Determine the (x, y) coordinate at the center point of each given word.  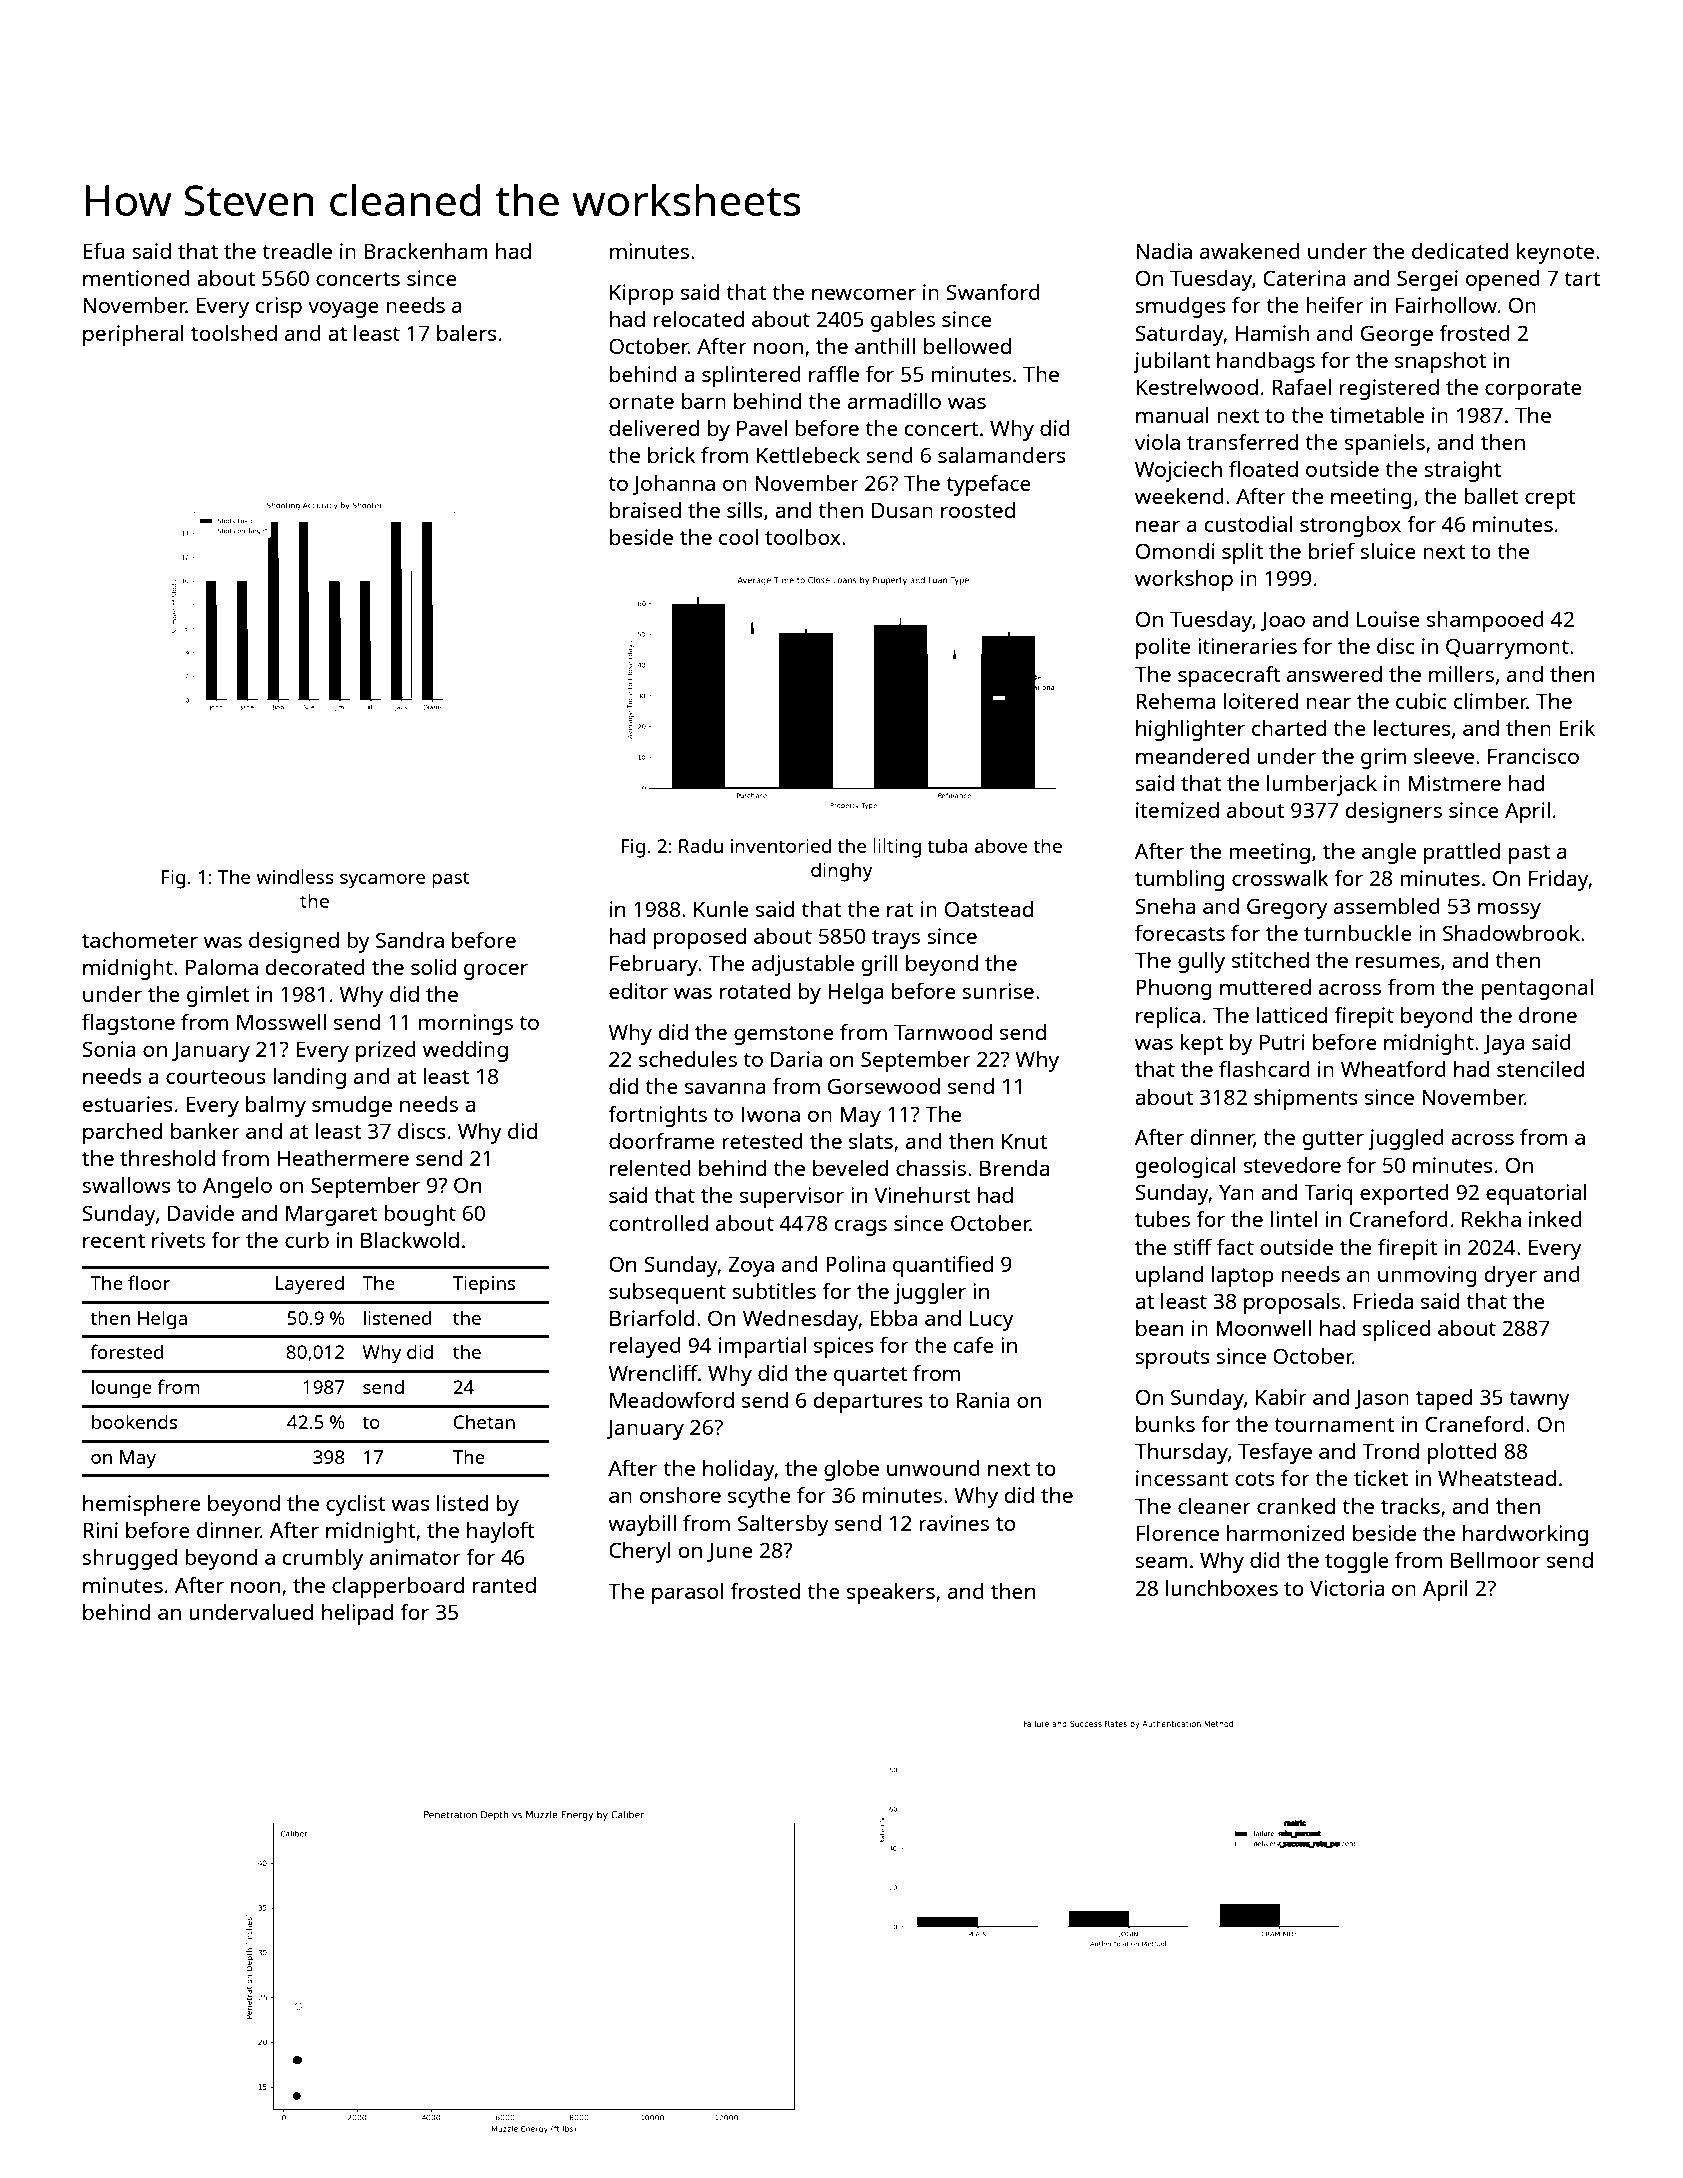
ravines (954, 1523)
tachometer (140, 940)
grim (1383, 758)
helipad (357, 1614)
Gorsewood (884, 1086)
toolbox (803, 537)
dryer (1511, 1276)
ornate (641, 402)
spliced (1396, 1330)
